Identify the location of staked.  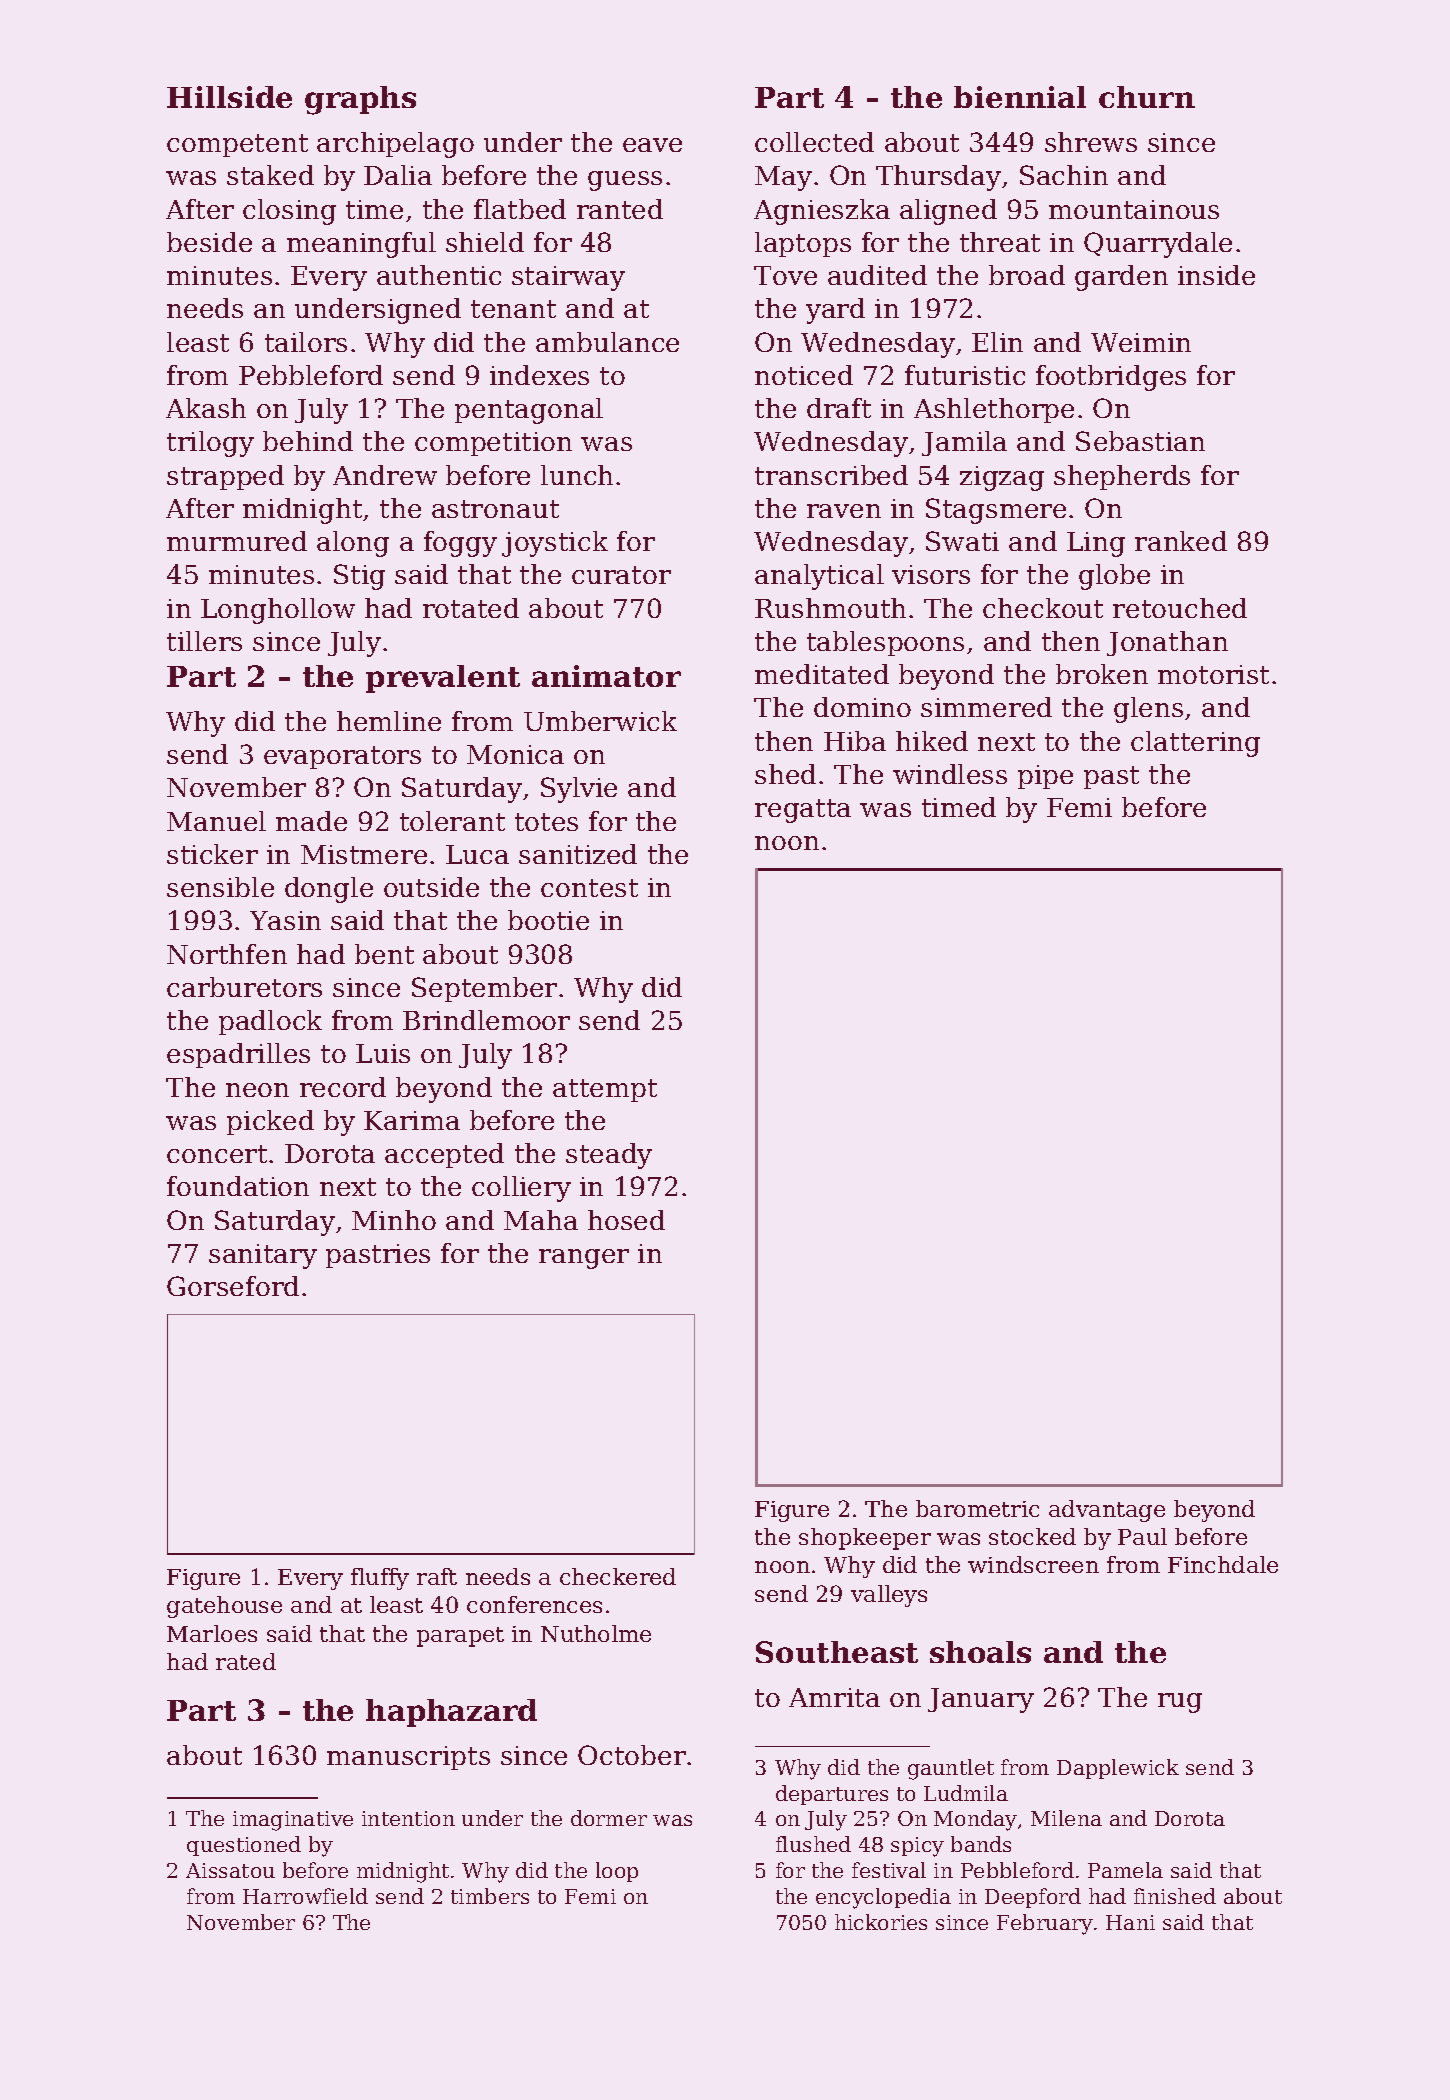
(270, 175).
